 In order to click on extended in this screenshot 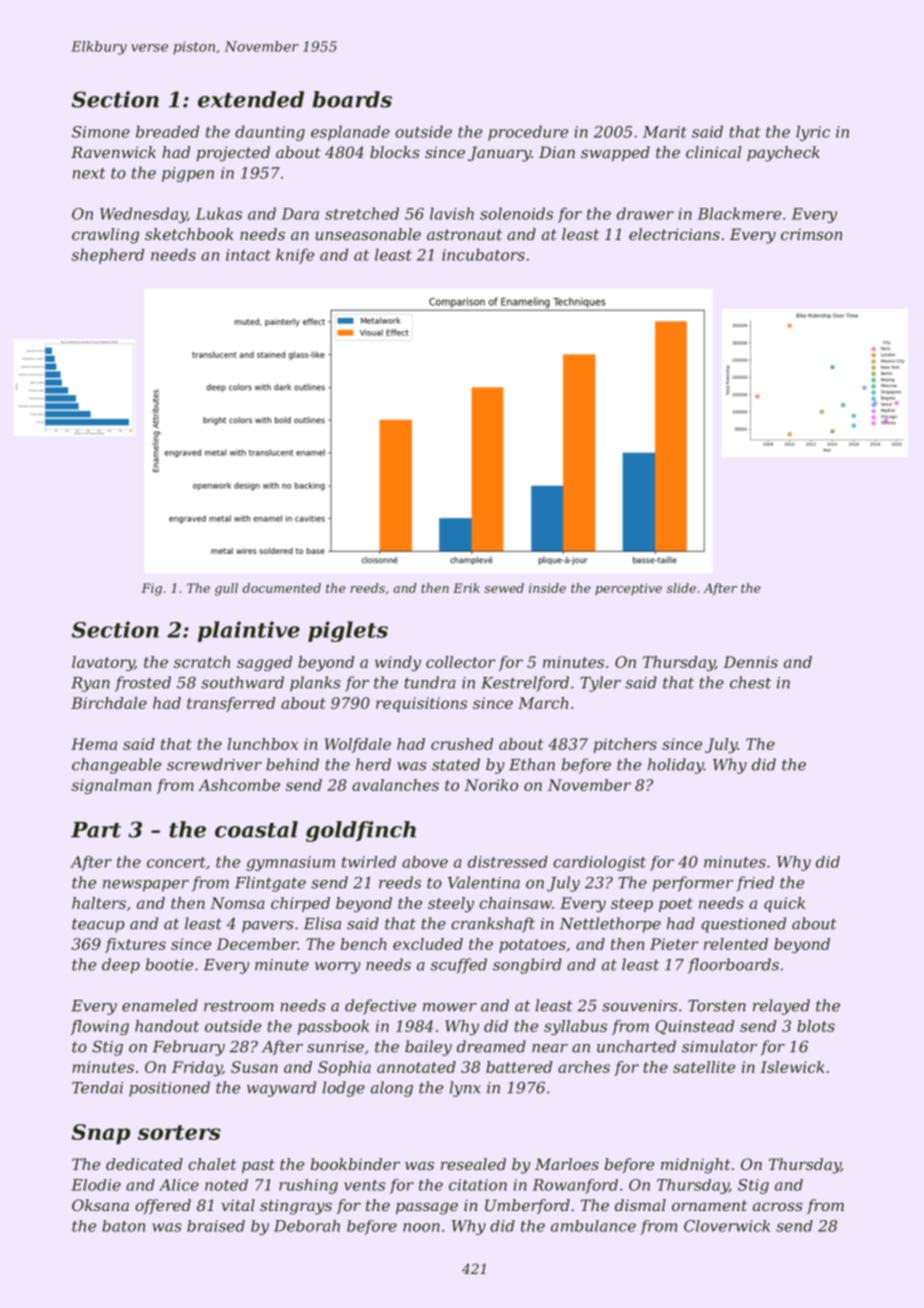, I will do `click(251, 99)`.
